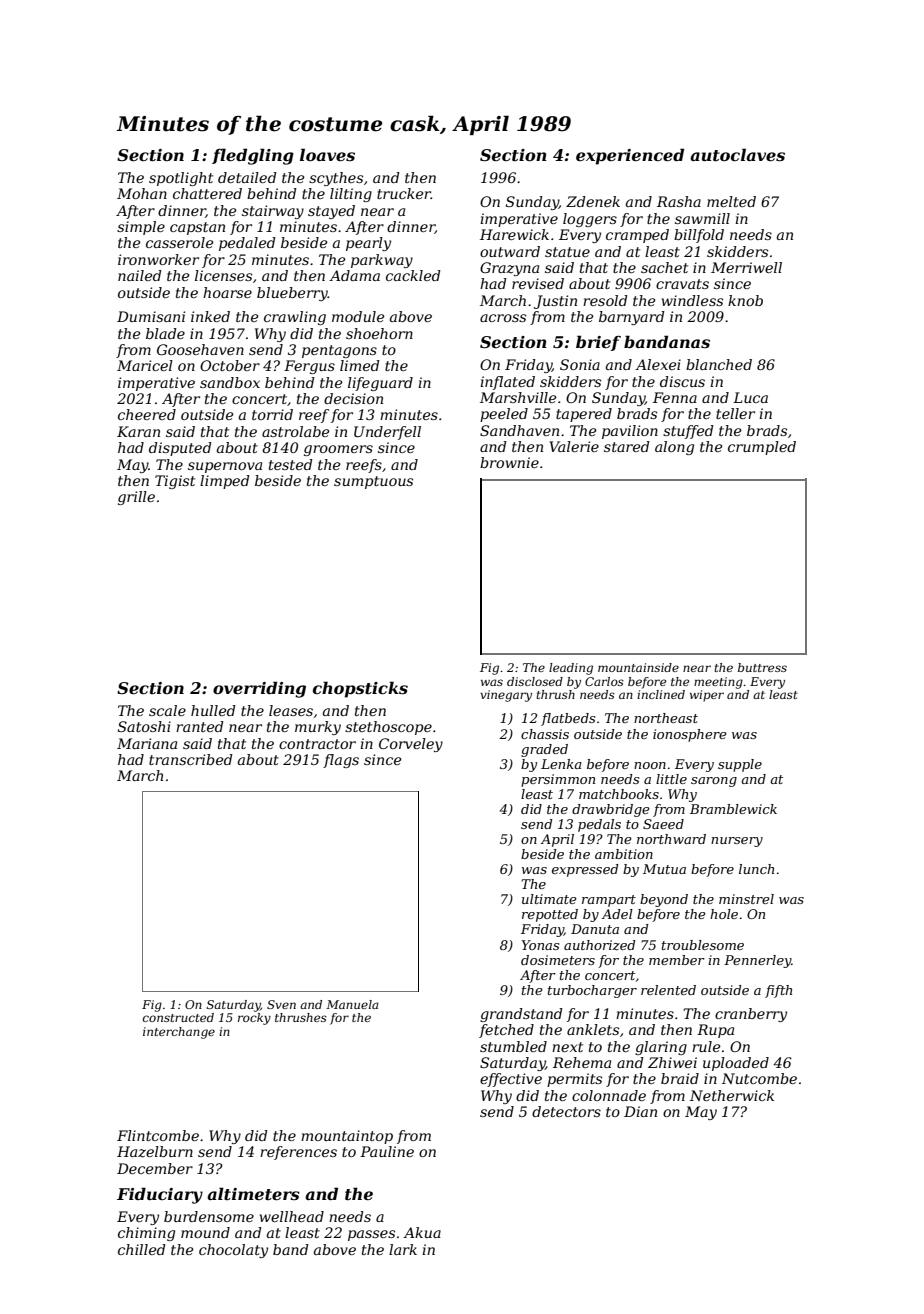  I want to click on grille, so click(136, 498).
